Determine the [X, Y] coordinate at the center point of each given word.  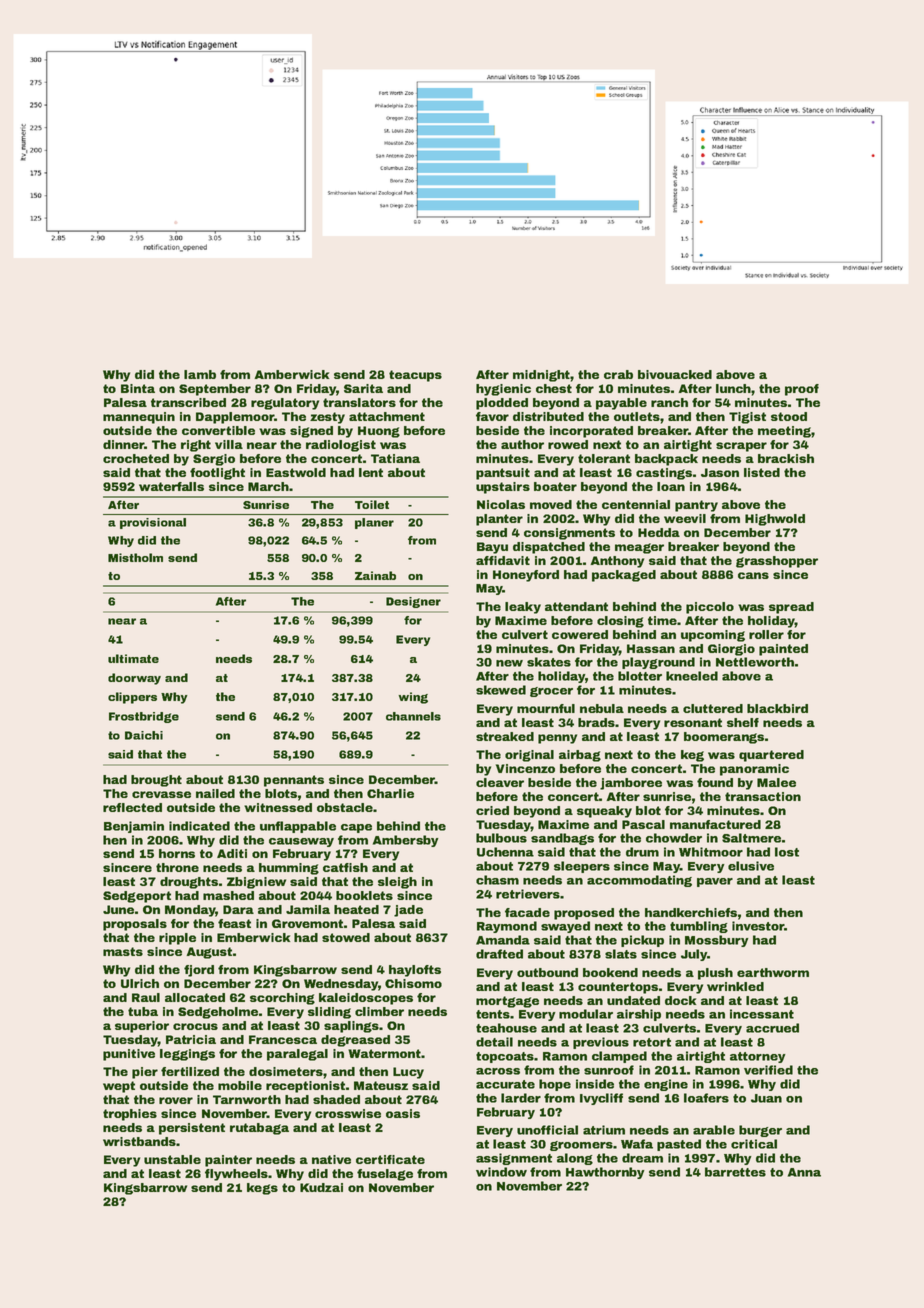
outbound [547, 972]
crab [618, 374]
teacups [415, 376]
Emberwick [253, 937]
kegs [262, 1189]
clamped [619, 1057]
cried [492, 810]
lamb [200, 374]
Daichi [144, 735]
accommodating [639, 881]
